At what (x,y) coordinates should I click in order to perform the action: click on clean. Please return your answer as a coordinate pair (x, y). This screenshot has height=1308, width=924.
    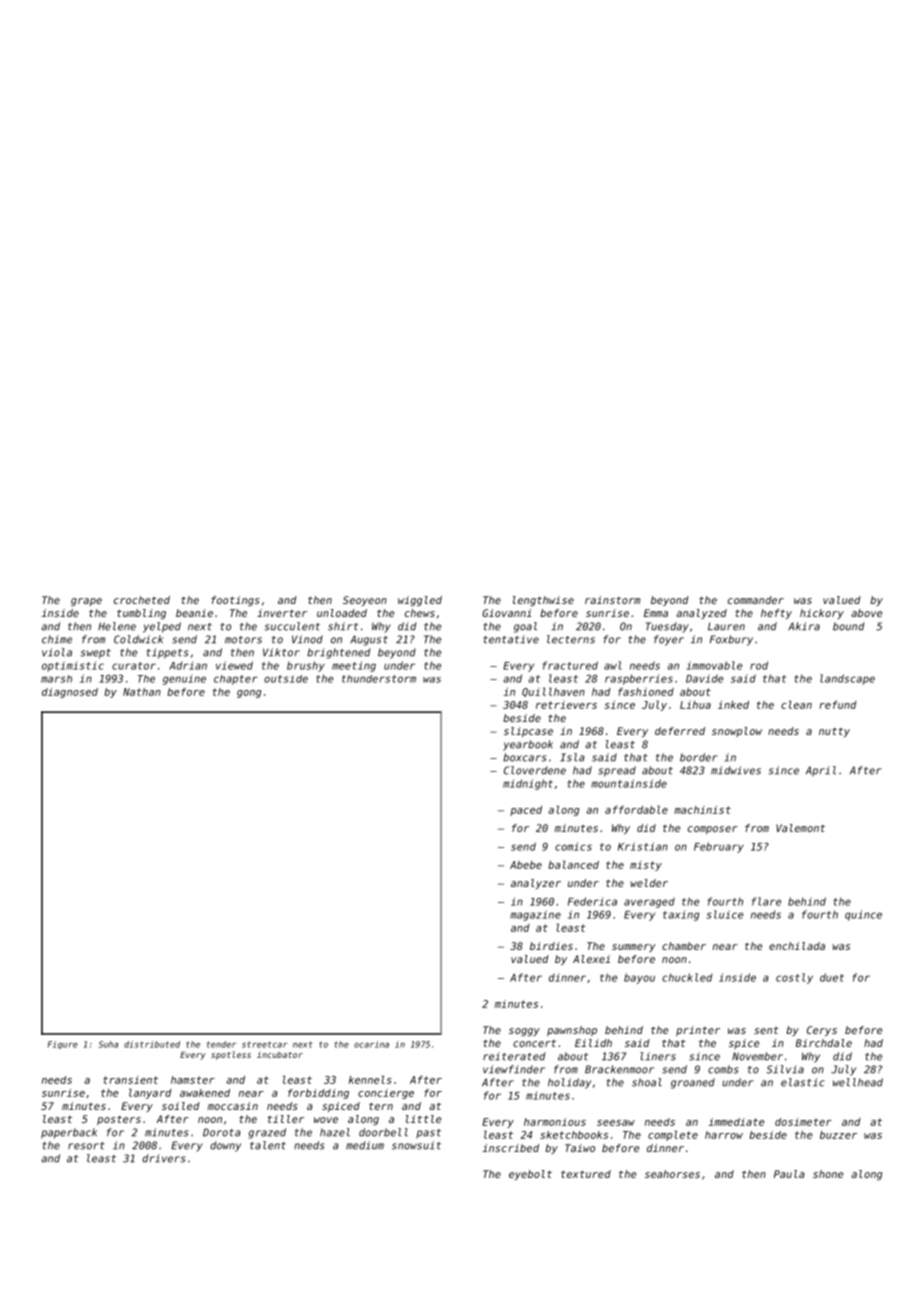
    Looking at the image, I should click on (796, 704).
